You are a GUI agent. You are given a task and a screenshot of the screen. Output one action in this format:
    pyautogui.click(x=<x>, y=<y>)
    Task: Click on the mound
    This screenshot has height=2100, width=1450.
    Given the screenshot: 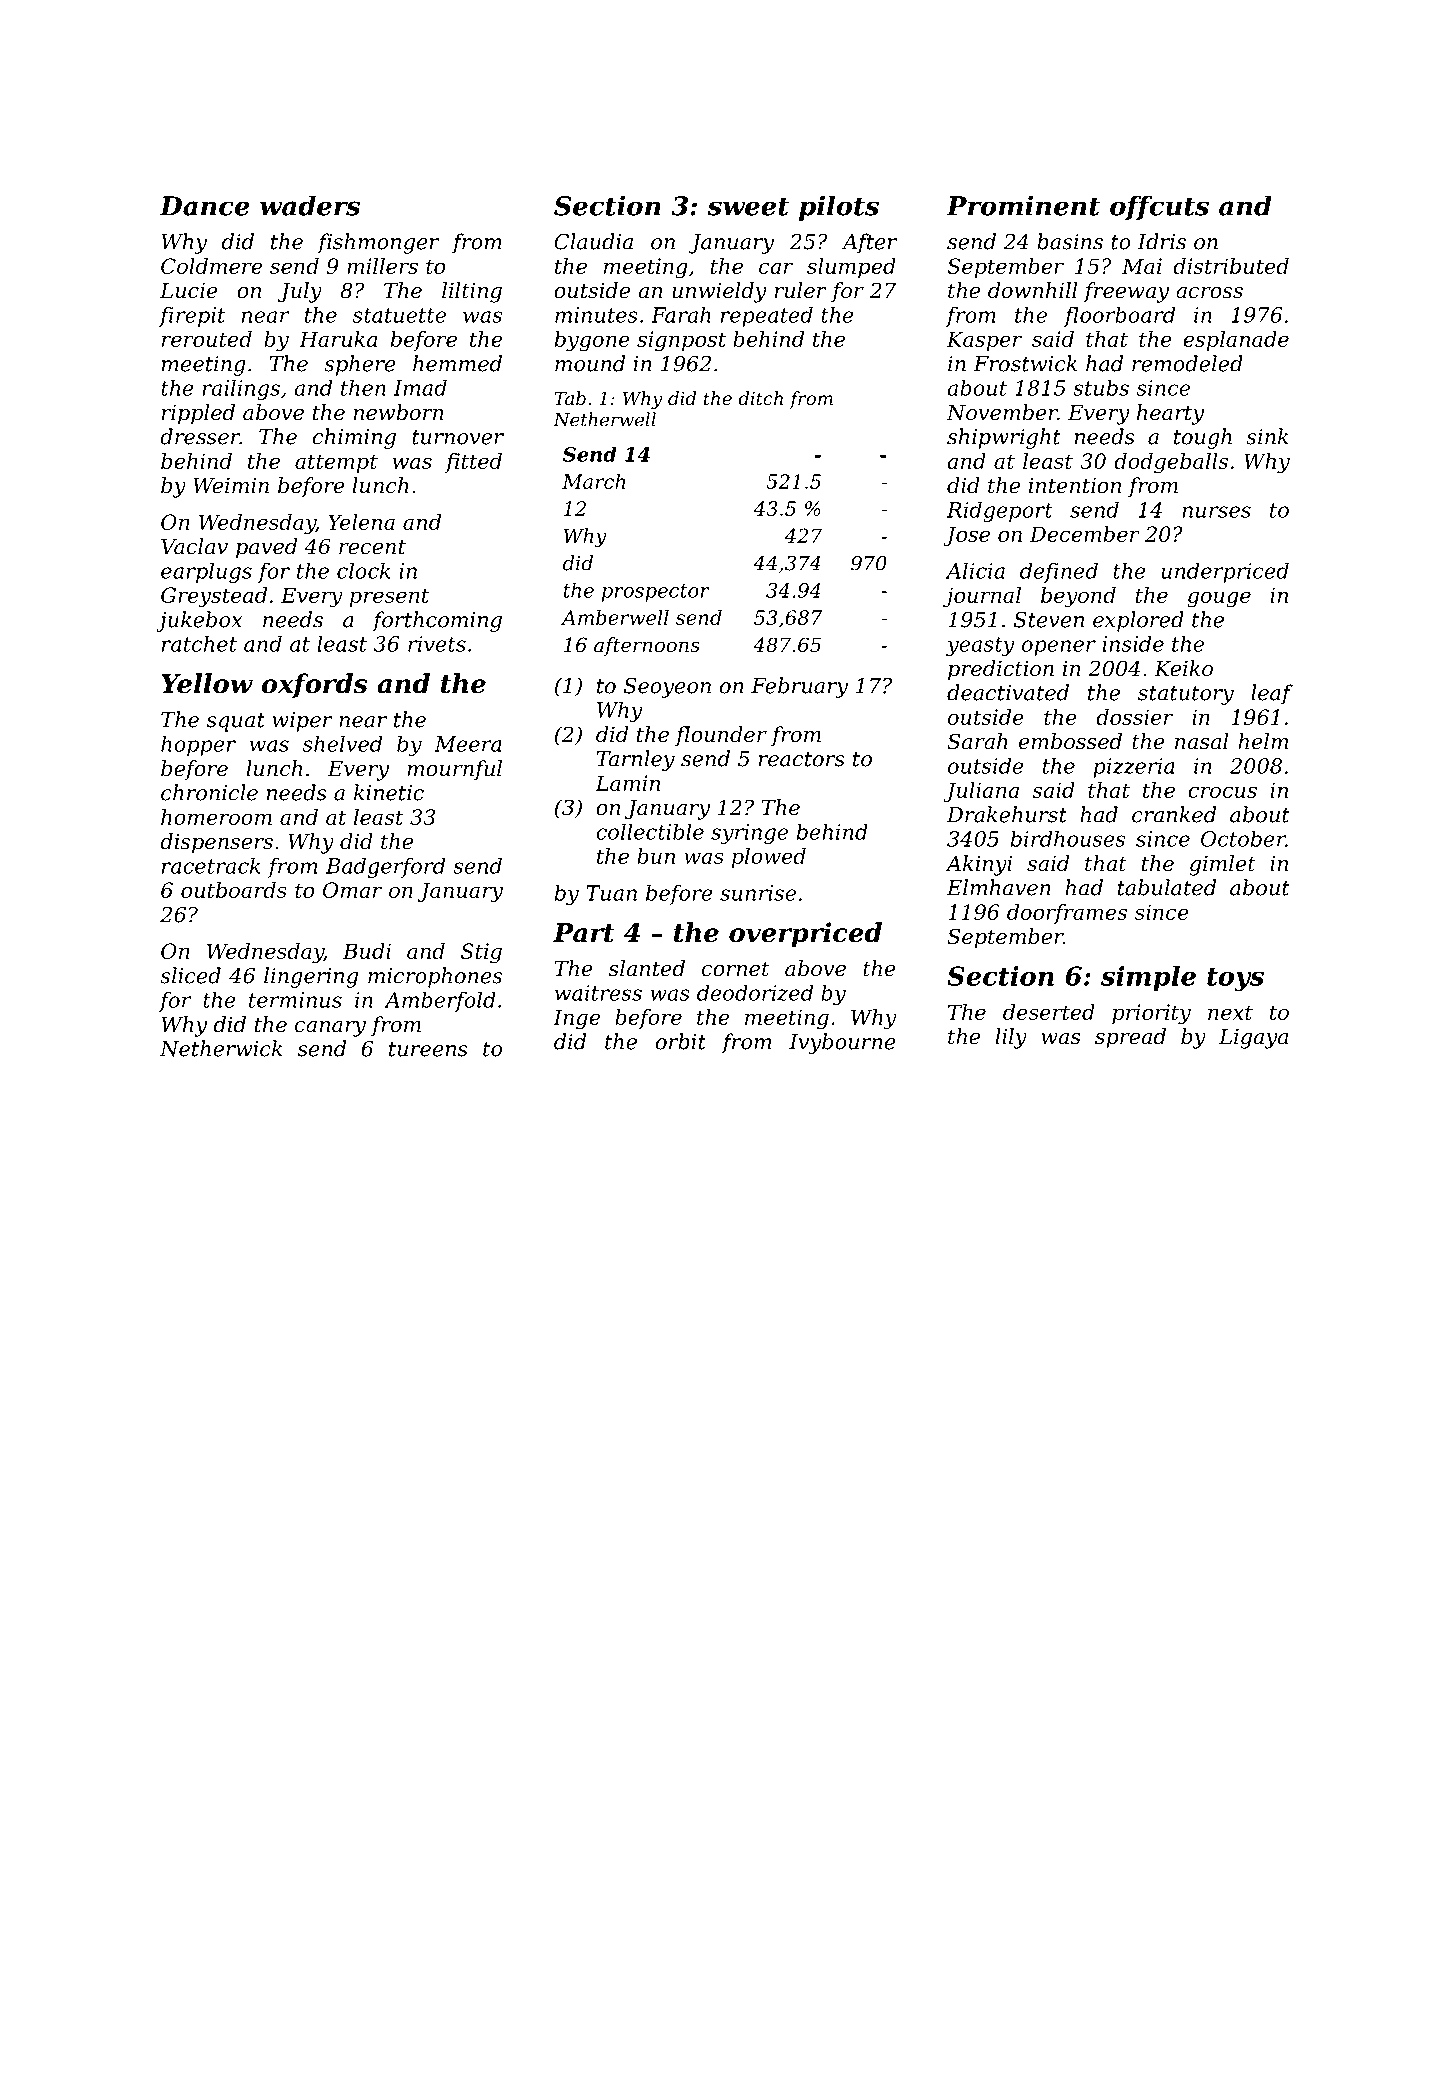 What is the action you would take?
    pyautogui.click(x=590, y=363)
